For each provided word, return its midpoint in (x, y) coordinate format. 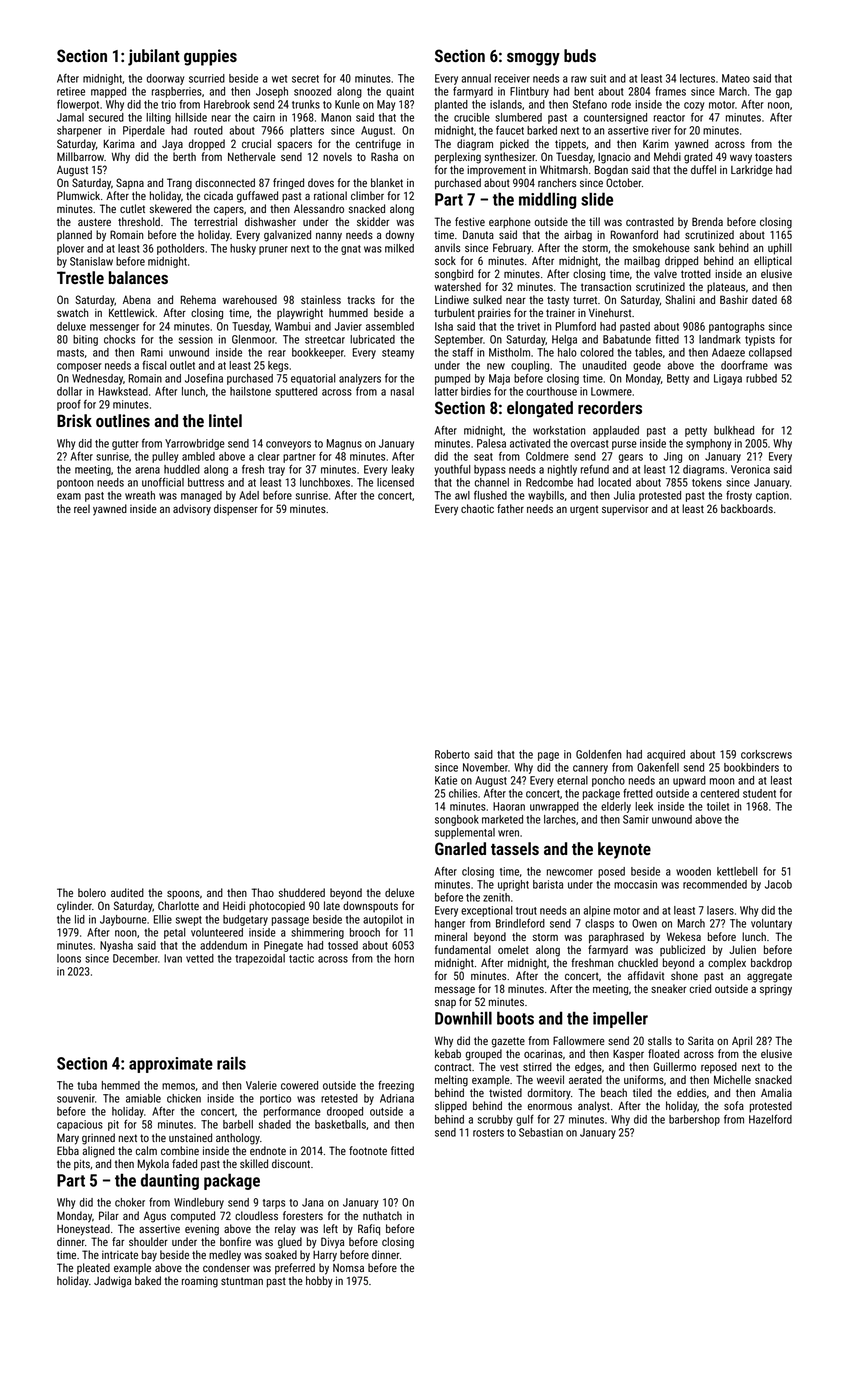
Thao (263, 892)
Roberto (452, 754)
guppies (210, 57)
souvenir (76, 1098)
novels (337, 156)
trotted (696, 273)
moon (722, 781)
